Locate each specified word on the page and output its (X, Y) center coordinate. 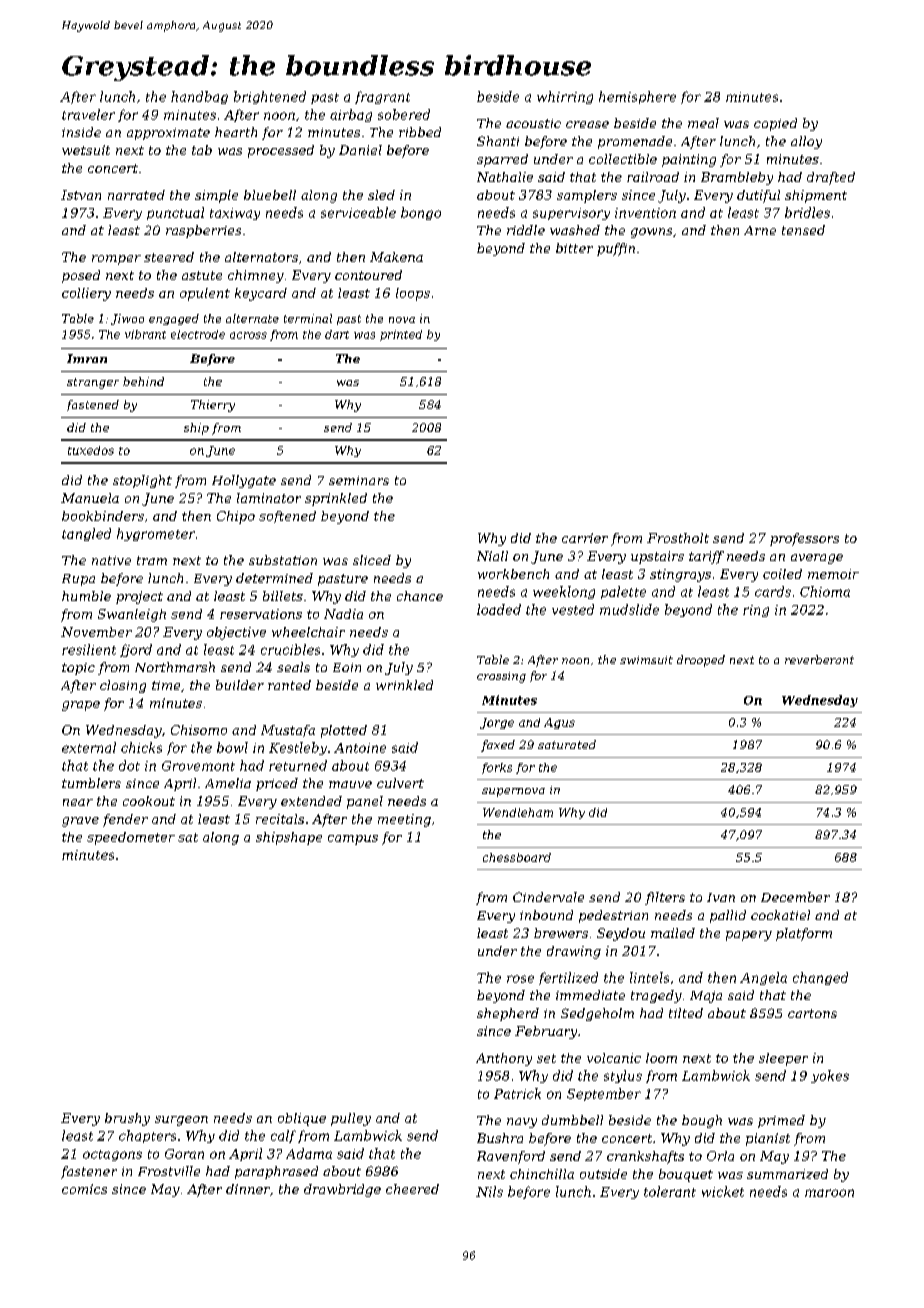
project (139, 597)
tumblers (91, 783)
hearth (236, 132)
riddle (526, 230)
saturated (567, 744)
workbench (513, 574)
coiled (782, 574)
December (795, 897)
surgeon (181, 1121)
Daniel (360, 150)
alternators (261, 257)
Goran (184, 1154)
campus (353, 840)
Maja (706, 997)
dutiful (758, 196)
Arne (760, 230)
